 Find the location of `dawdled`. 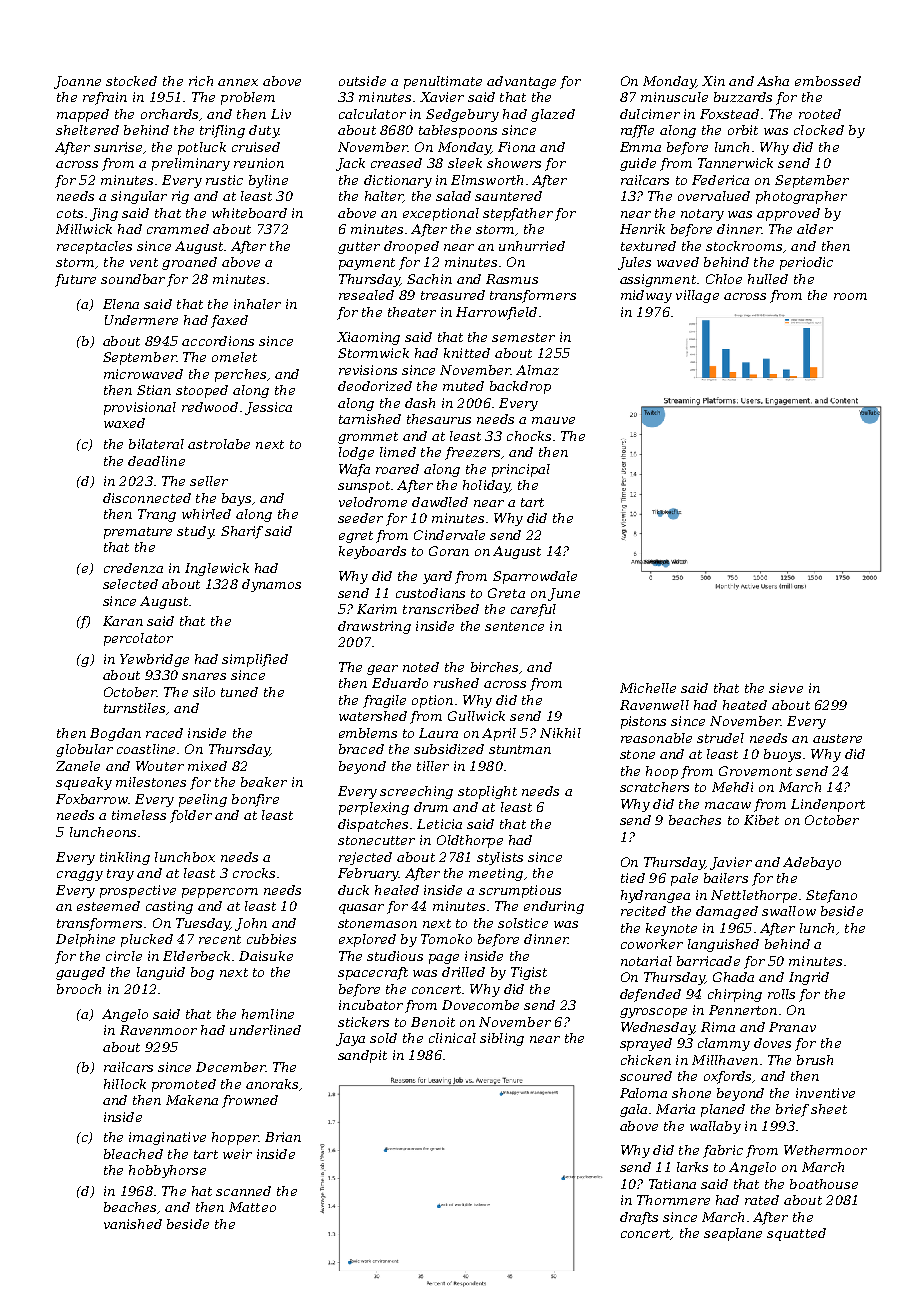

dawdled is located at coordinates (440, 502).
